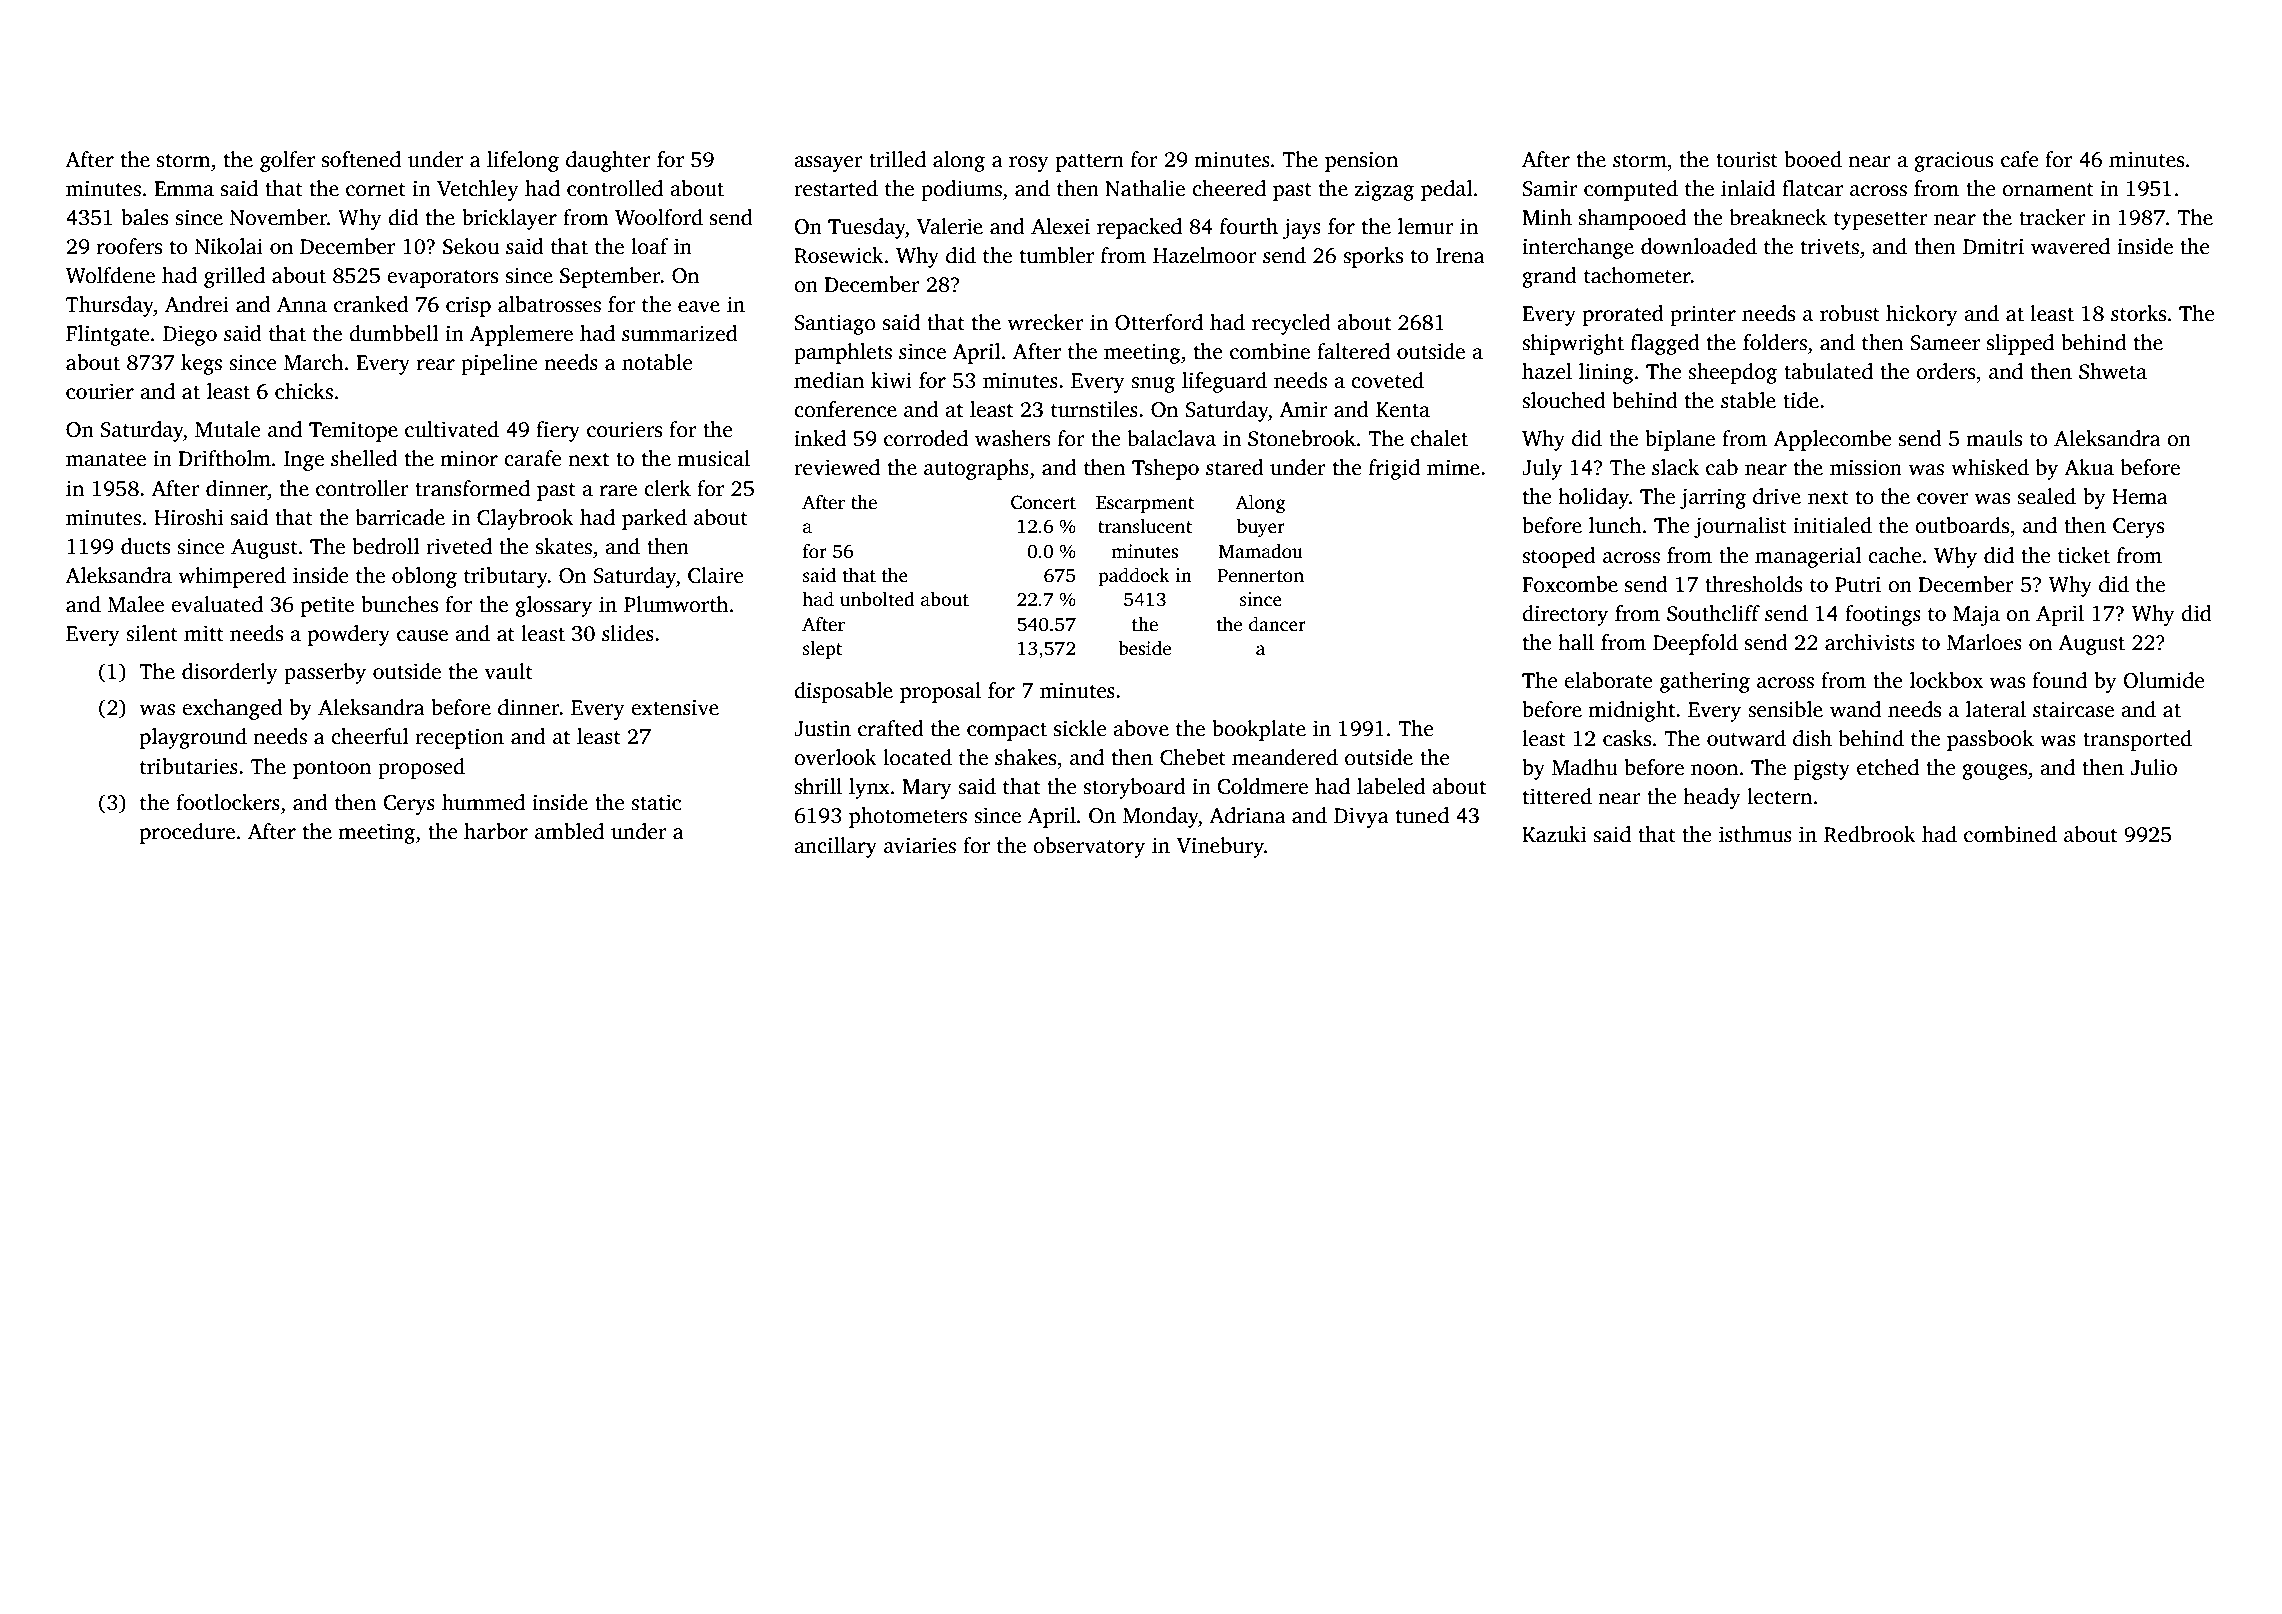 This page has width=2282, height=1614. I want to click on grilled, so click(234, 277).
